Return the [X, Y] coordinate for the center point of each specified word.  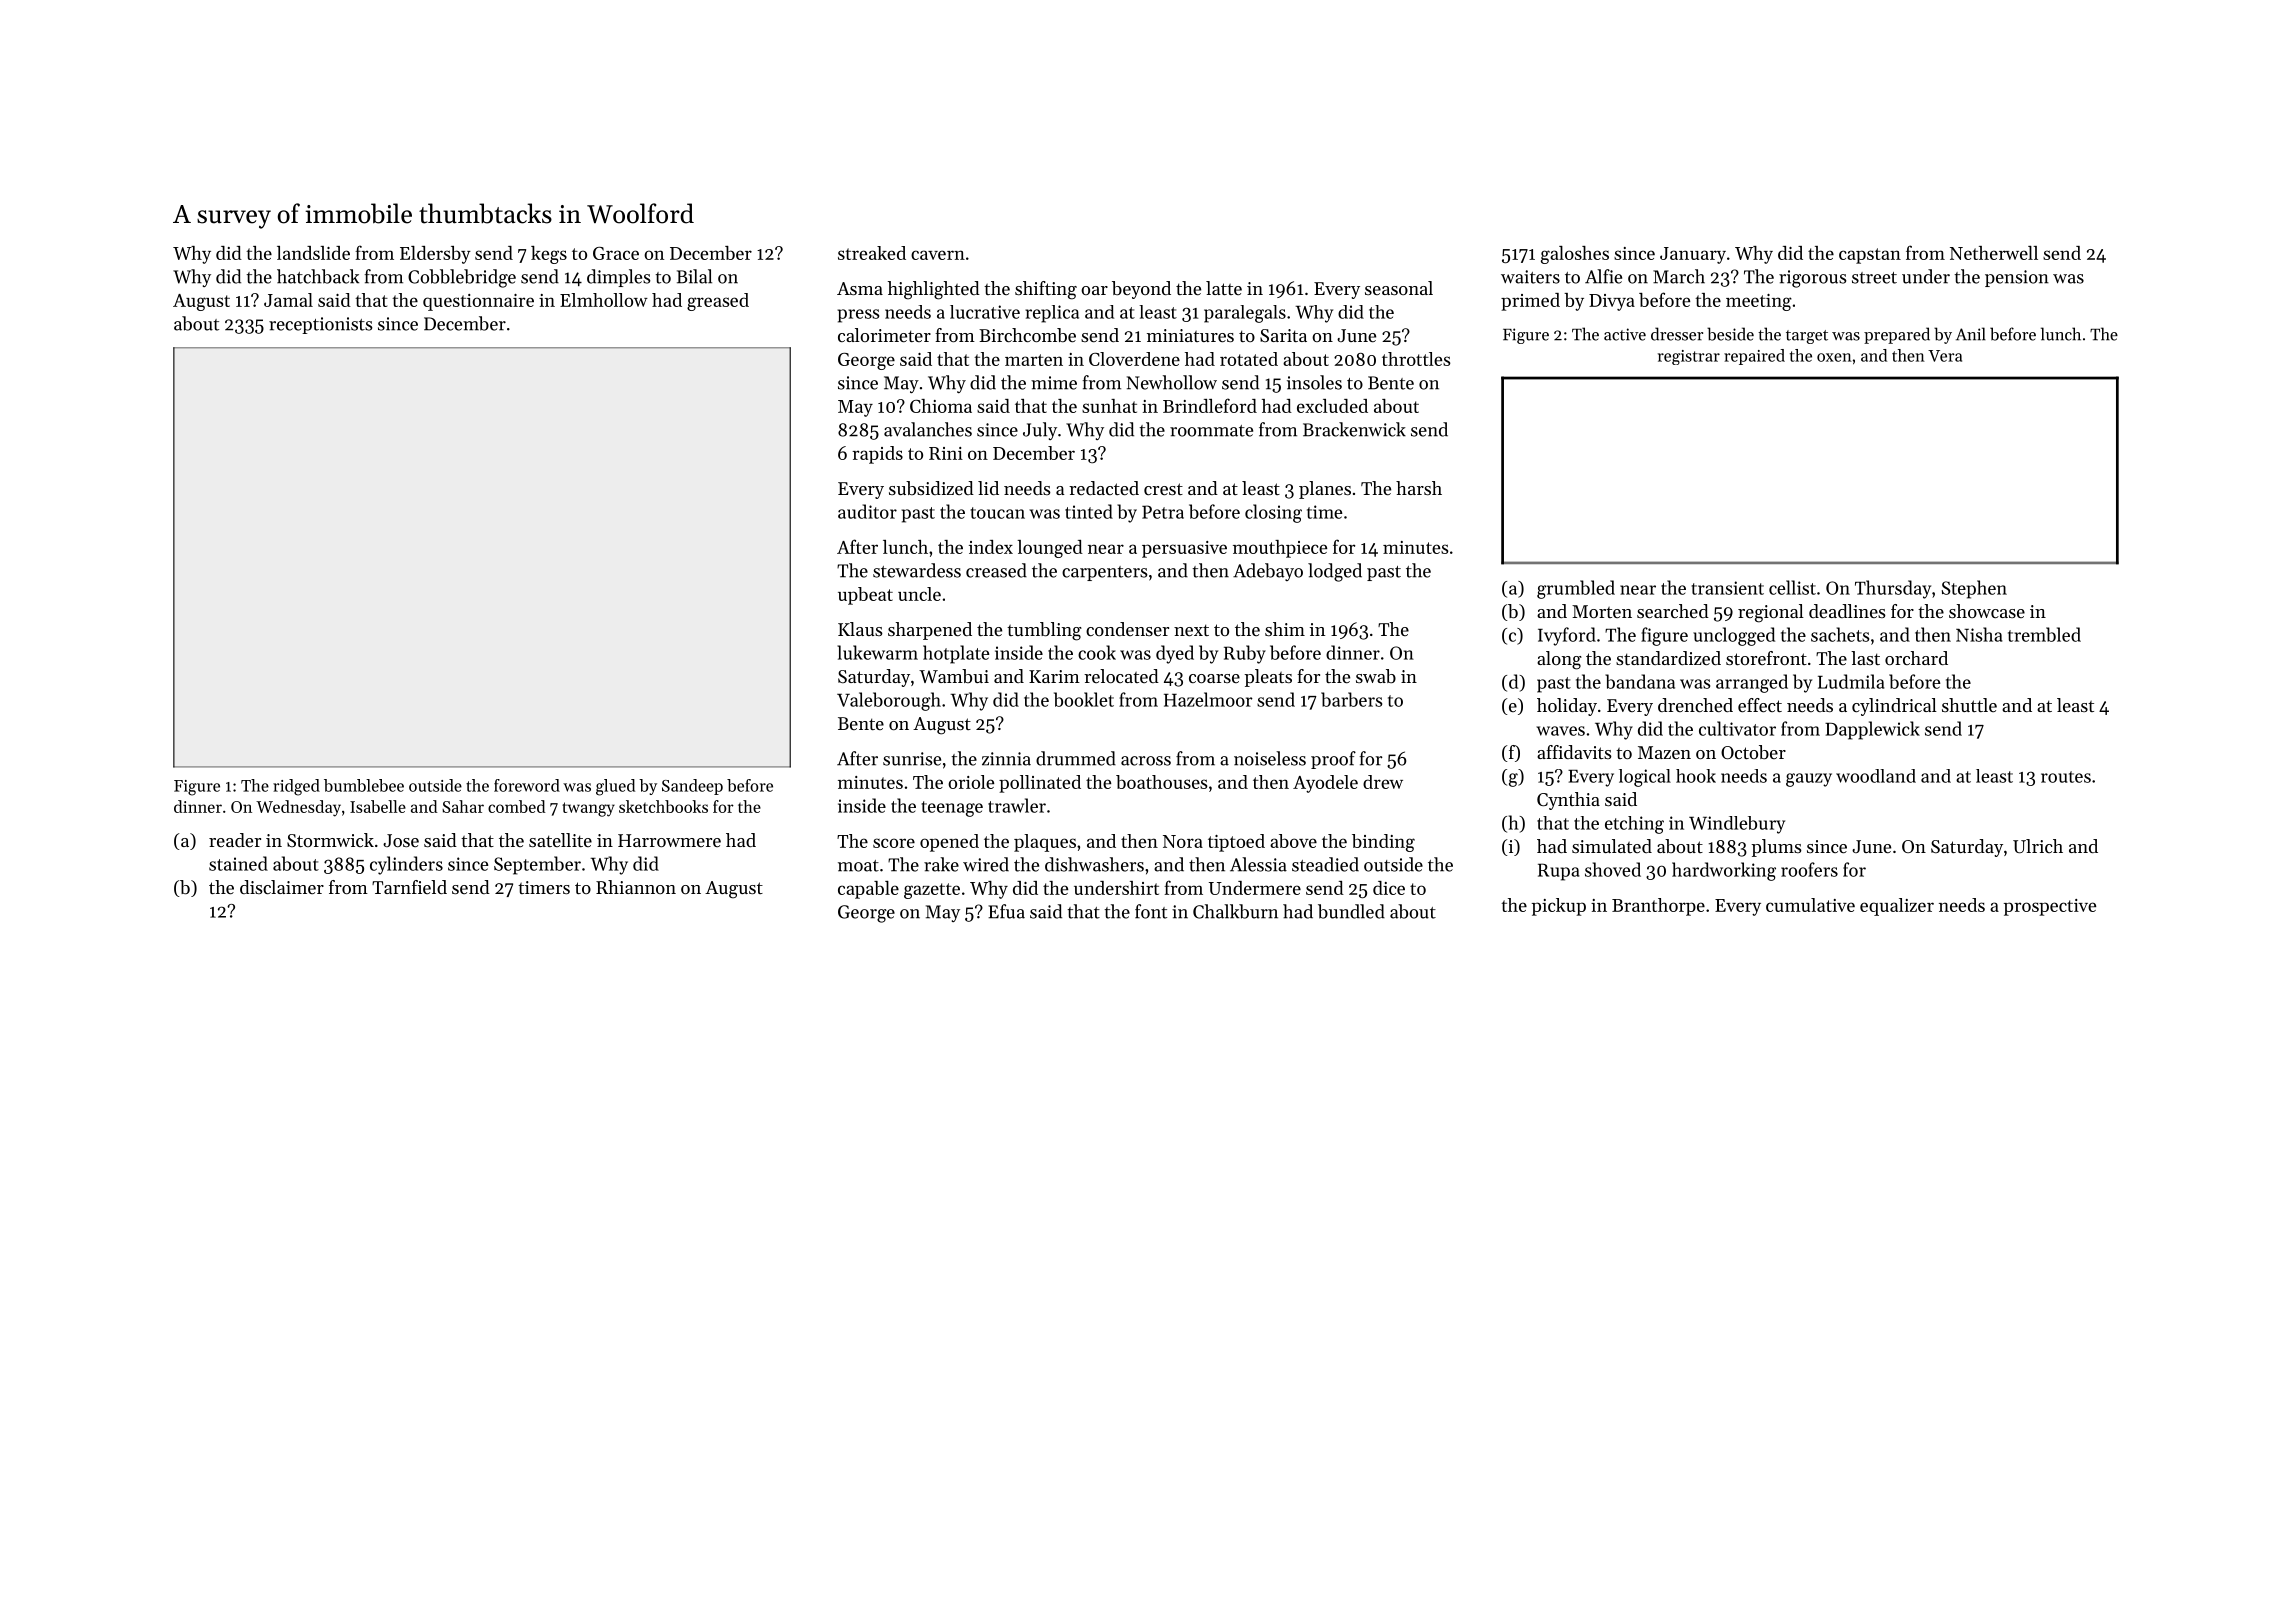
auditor [867, 511]
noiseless [1270, 758]
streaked [872, 253]
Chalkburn [1235, 911]
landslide [313, 253]
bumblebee [364, 785]
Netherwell [1994, 253]
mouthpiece [1280, 549]
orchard [1916, 658]
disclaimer [282, 887]
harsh [1419, 488]
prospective [2050, 907]
